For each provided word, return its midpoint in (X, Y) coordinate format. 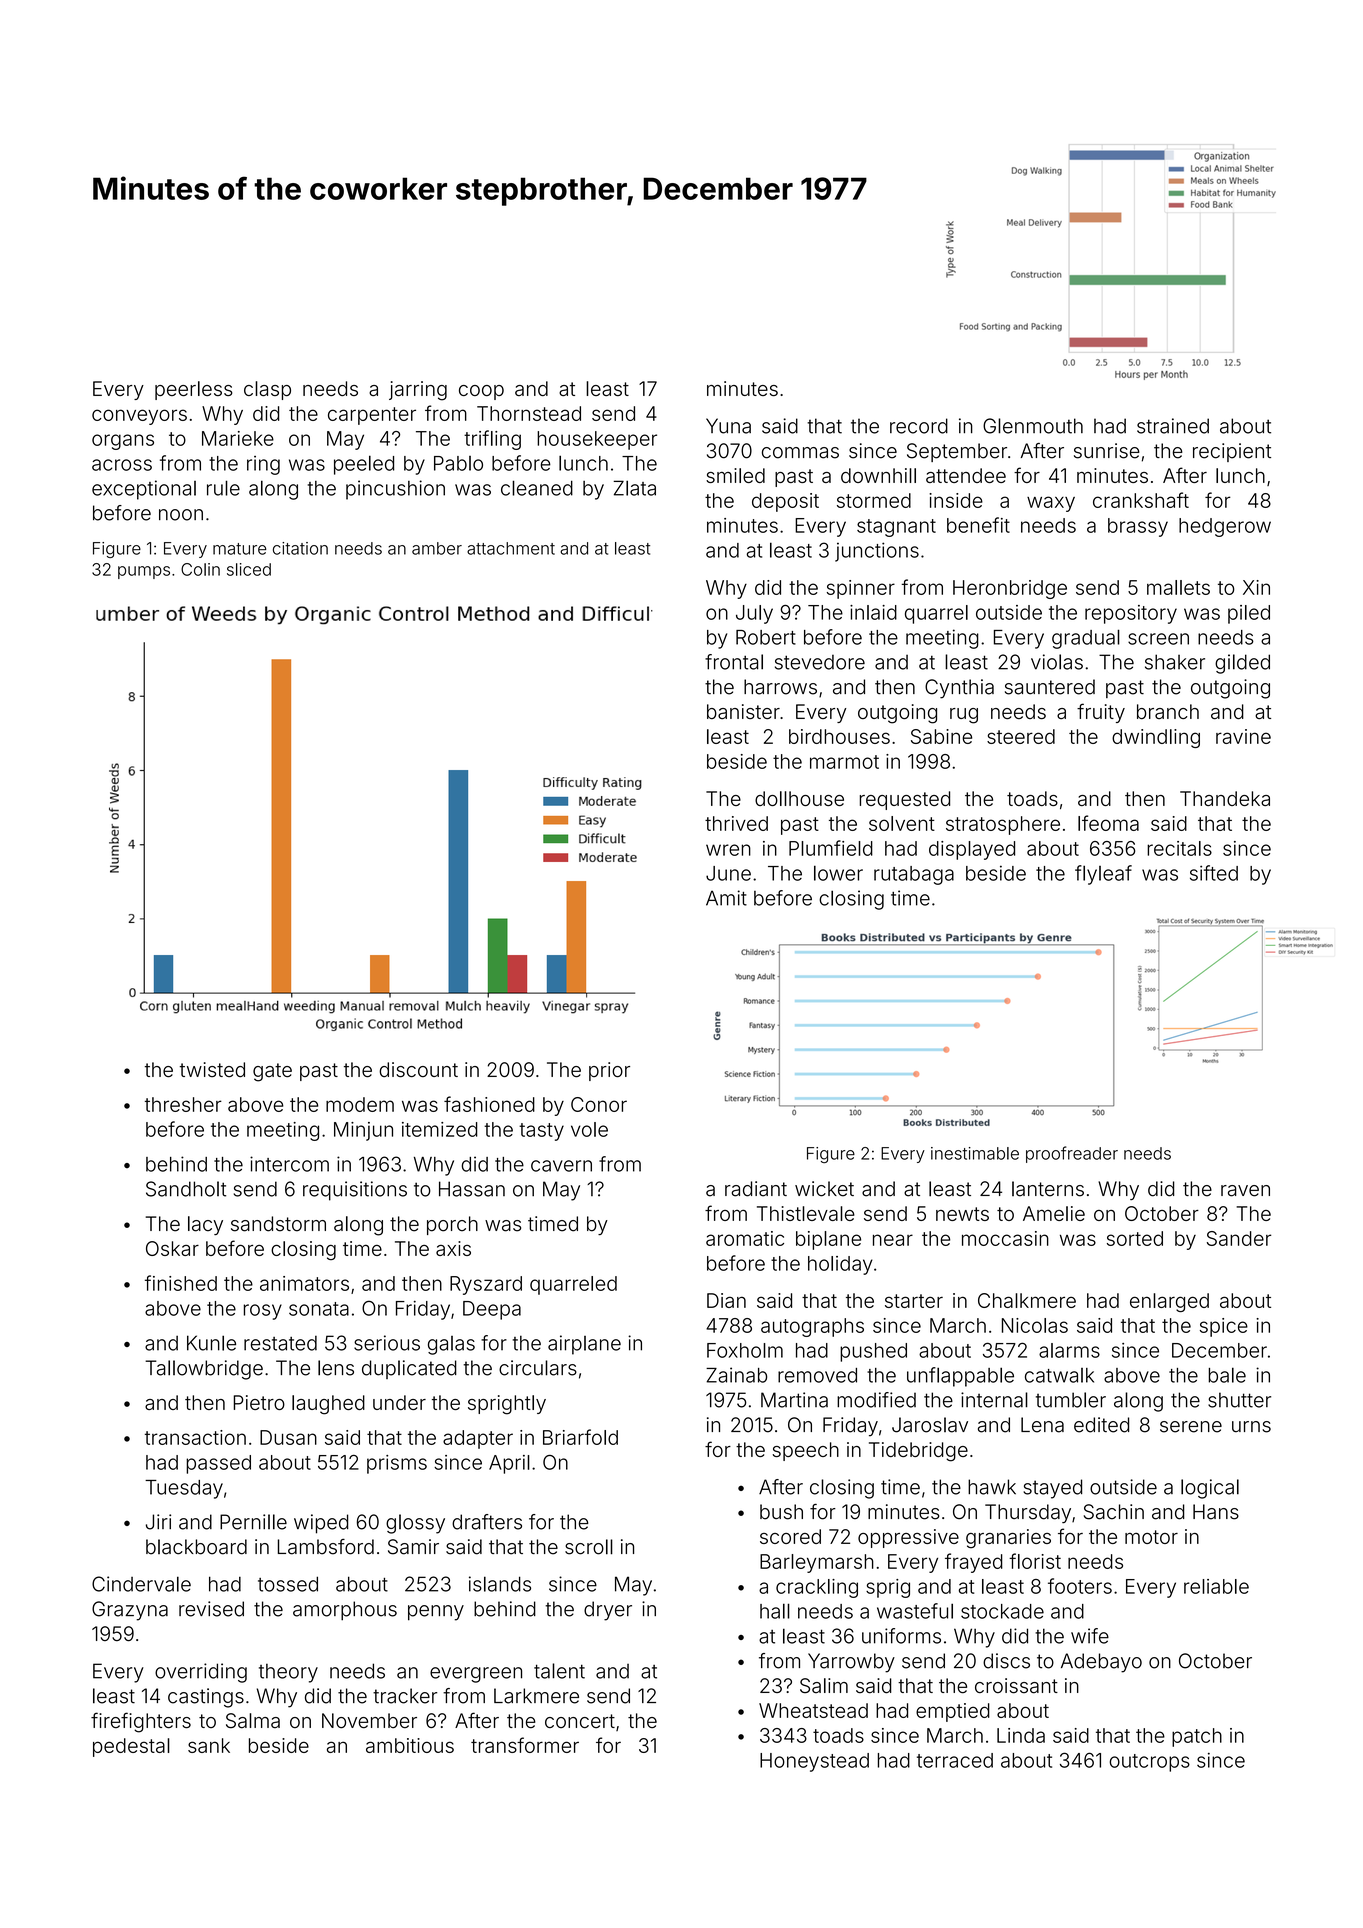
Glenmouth (1033, 426)
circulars (538, 1368)
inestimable (975, 1153)
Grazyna (130, 1611)
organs (123, 442)
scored (790, 1536)
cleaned (537, 488)
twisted (212, 1069)
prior (609, 1071)
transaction (195, 1437)
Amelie (1054, 1213)
